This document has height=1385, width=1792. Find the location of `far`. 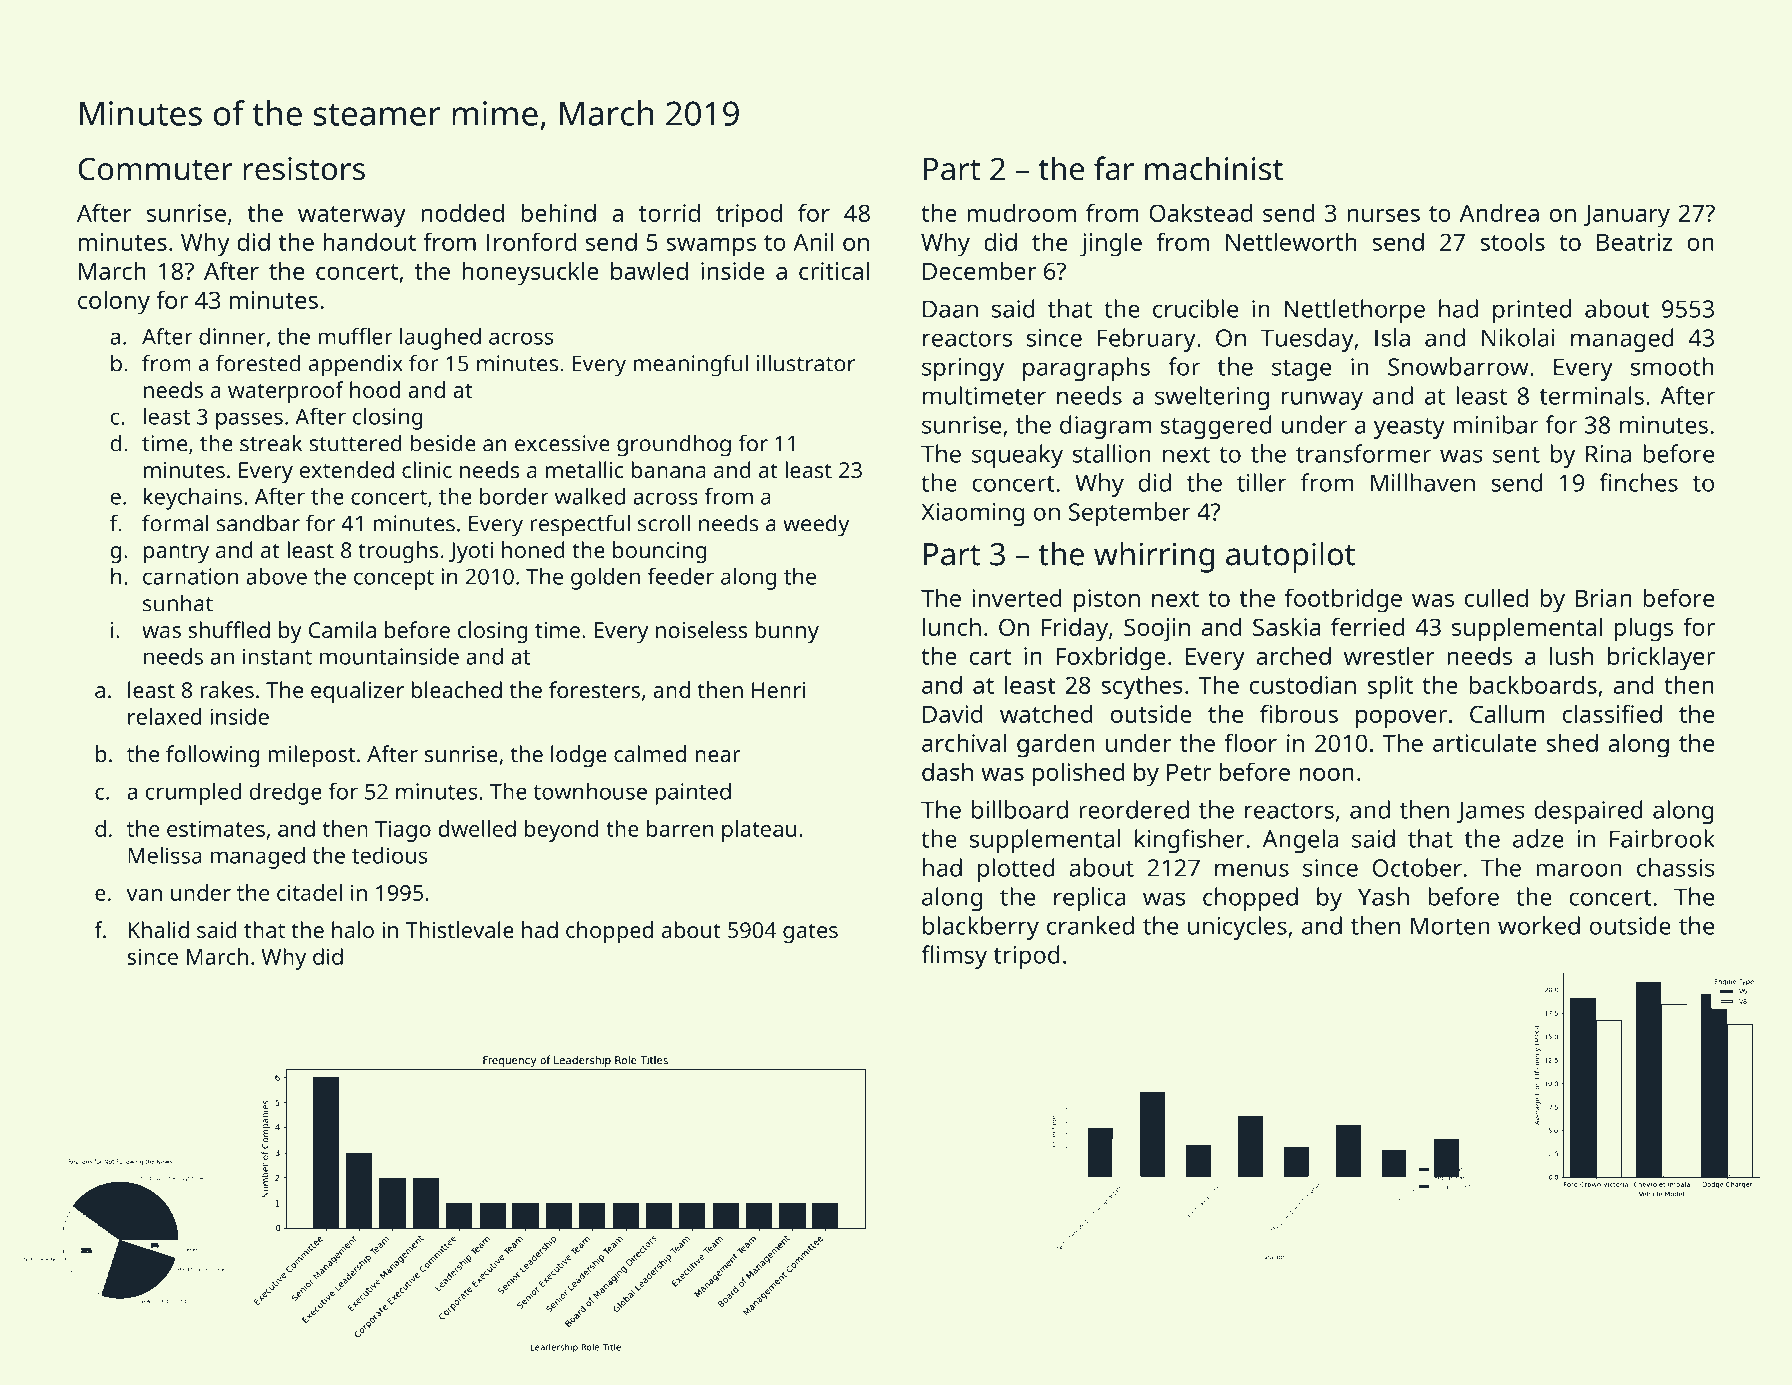

far is located at coordinates (1114, 168).
